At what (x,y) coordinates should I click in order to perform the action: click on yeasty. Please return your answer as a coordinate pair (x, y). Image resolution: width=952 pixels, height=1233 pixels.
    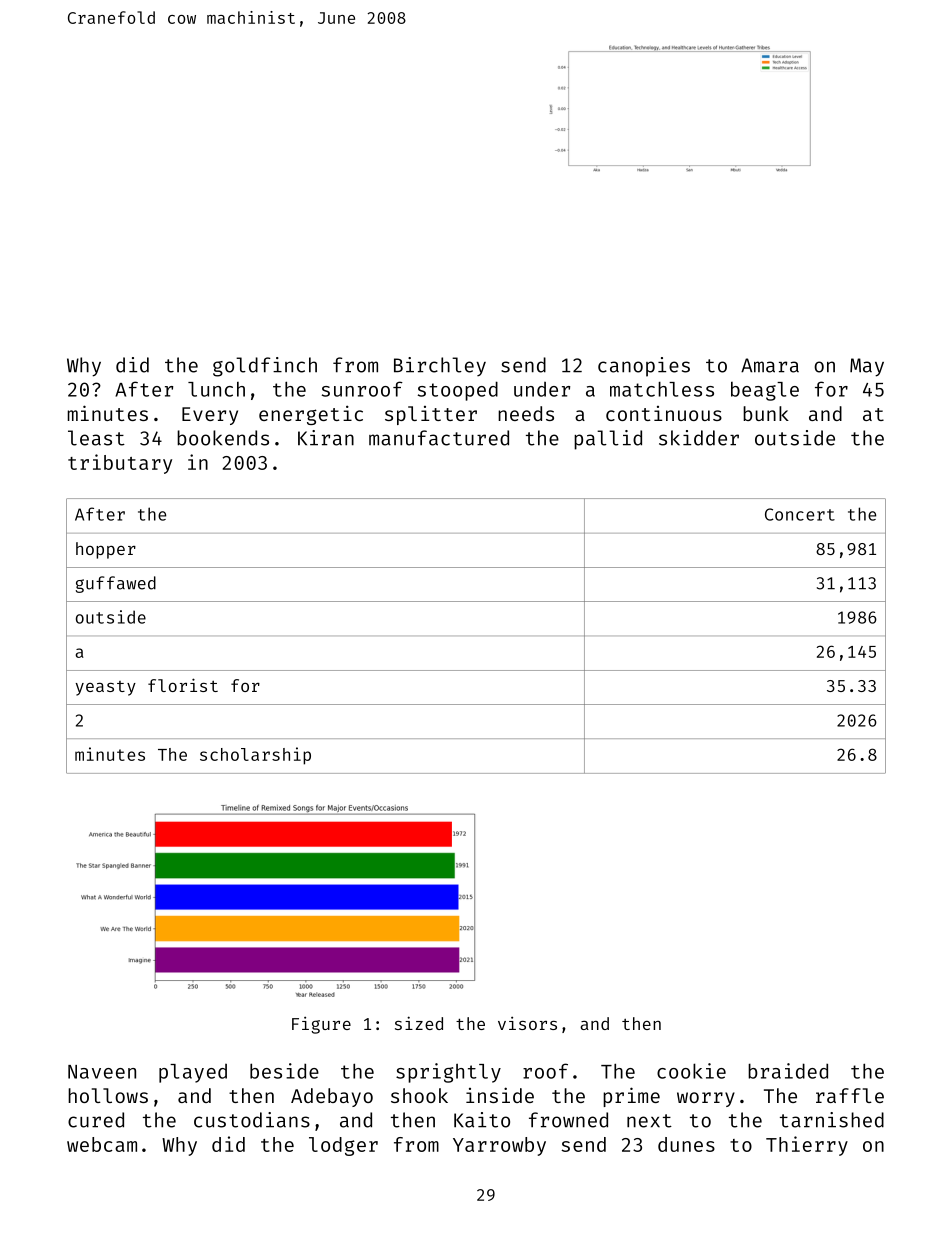
    Looking at the image, I should click on (106, 688).
